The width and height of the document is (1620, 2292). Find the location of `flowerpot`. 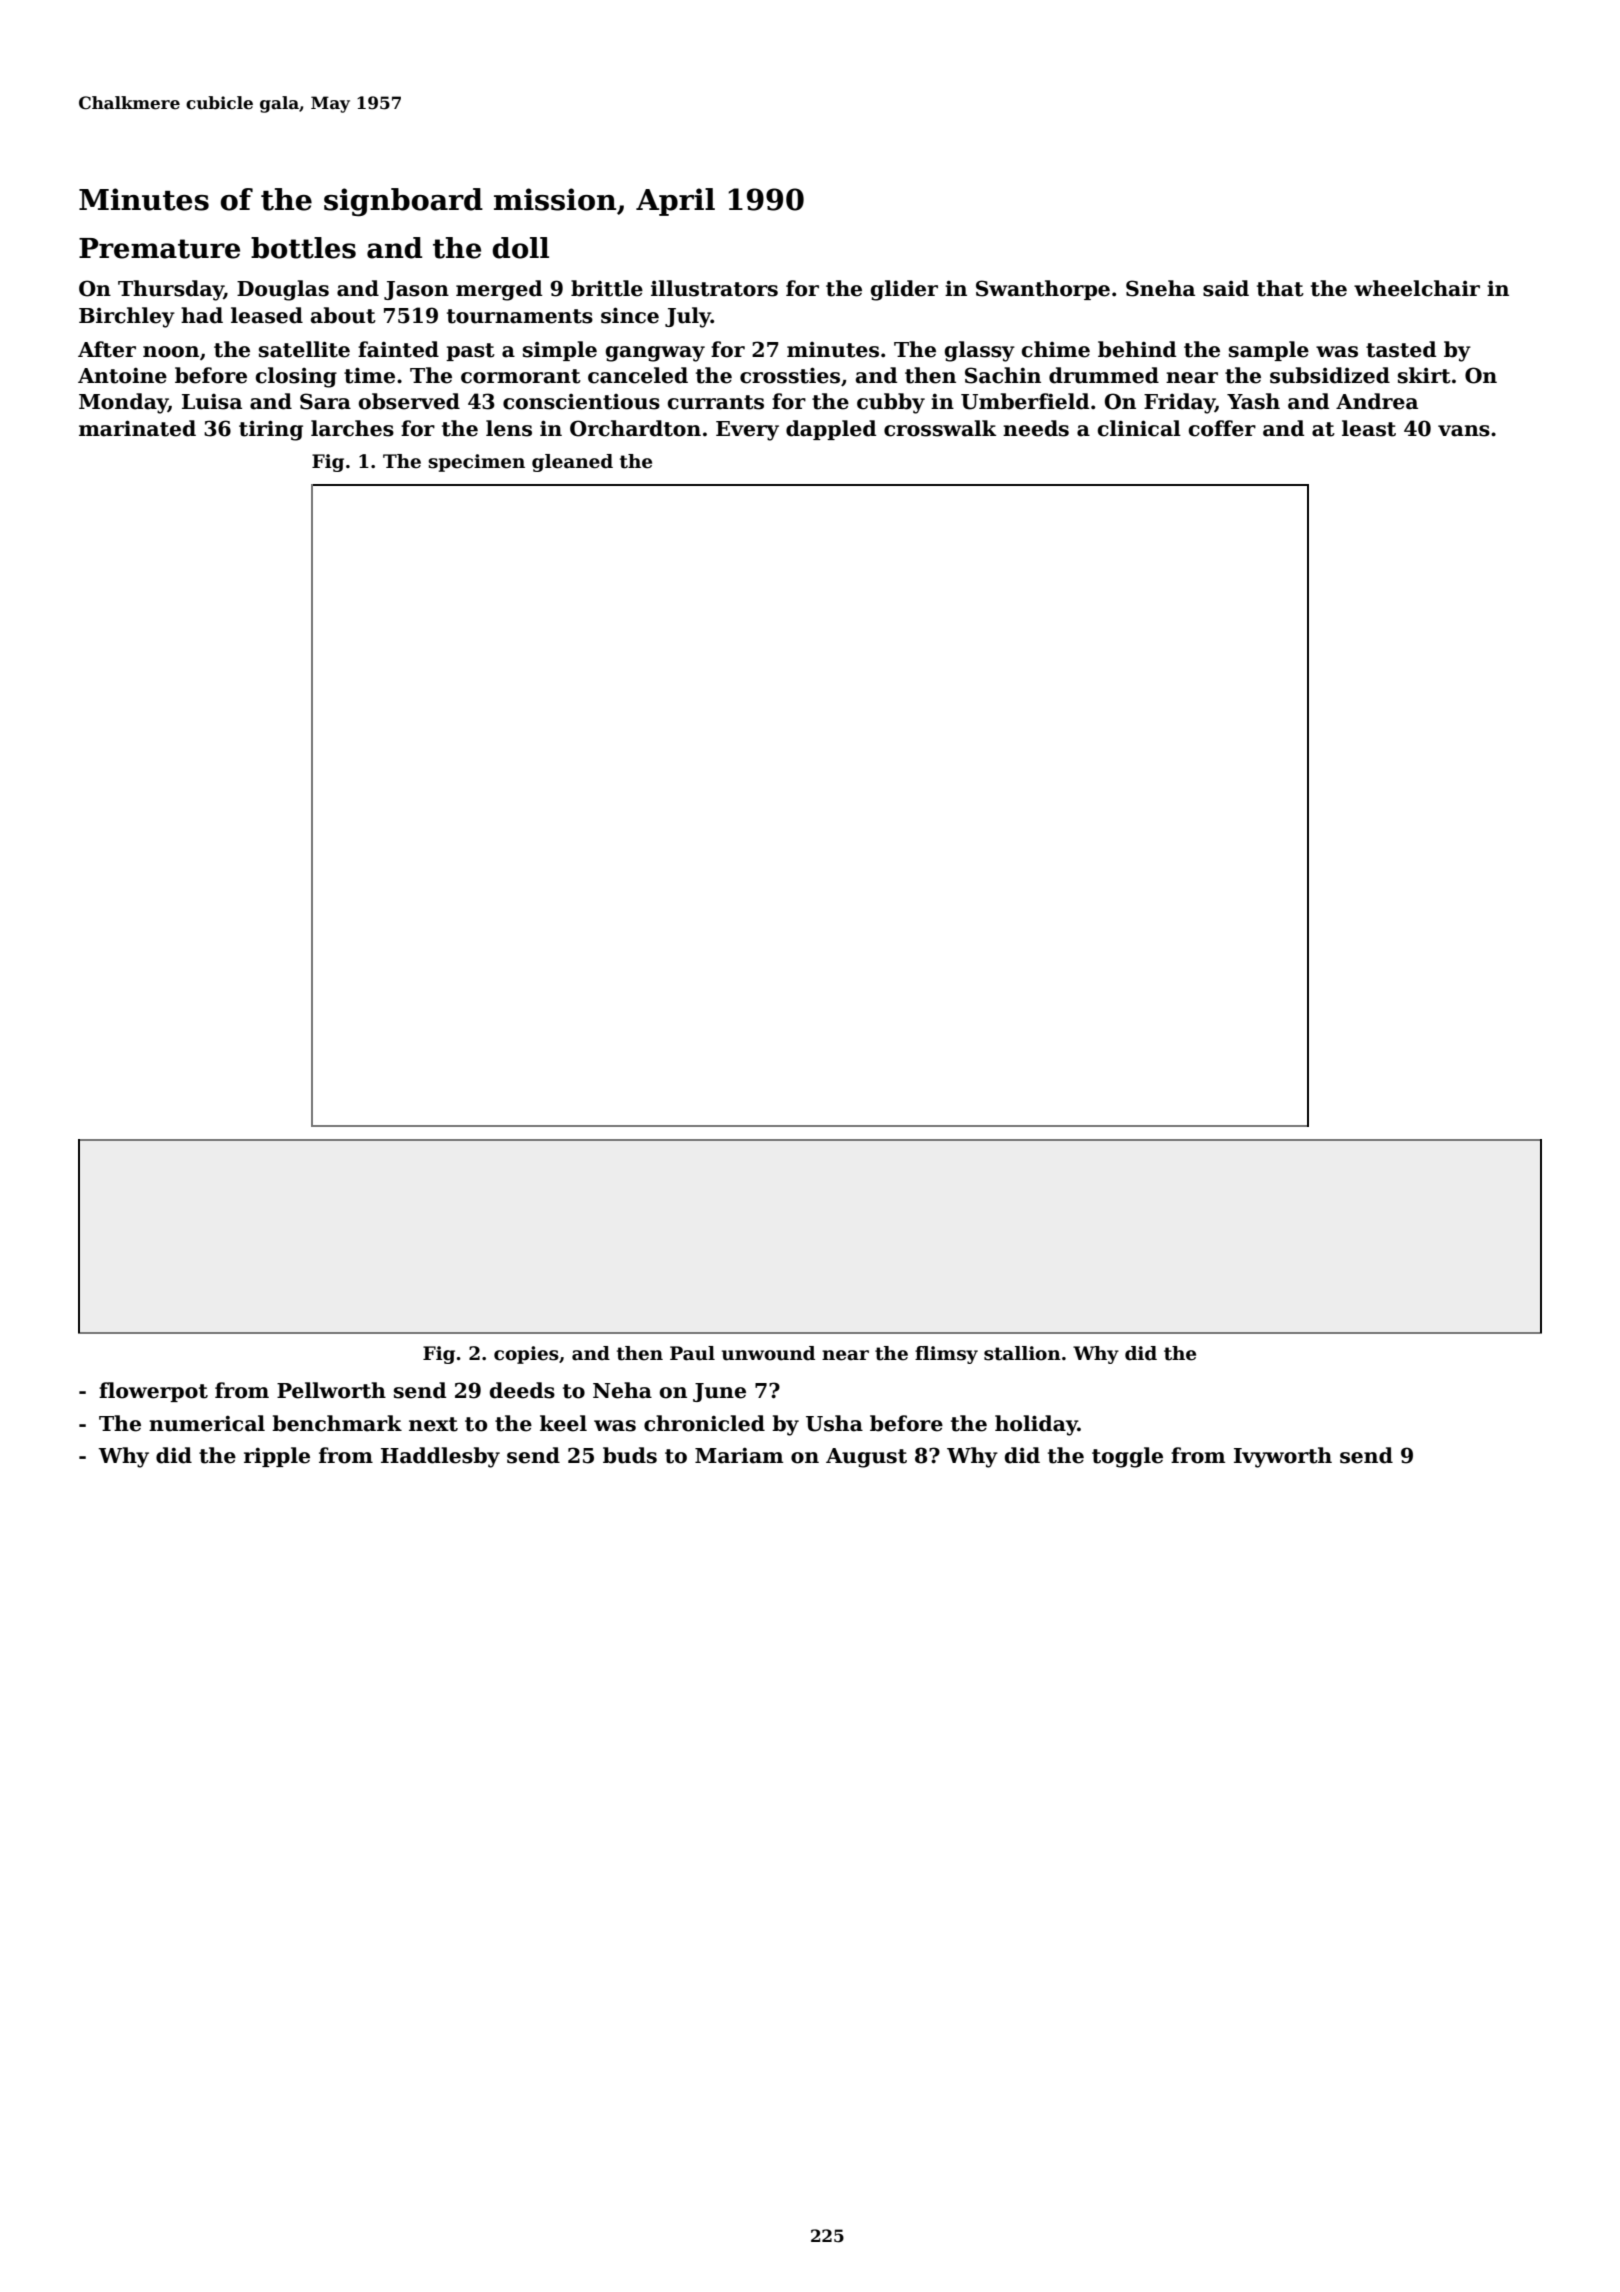

flowerpot is located at coordinates (153, 1392).
